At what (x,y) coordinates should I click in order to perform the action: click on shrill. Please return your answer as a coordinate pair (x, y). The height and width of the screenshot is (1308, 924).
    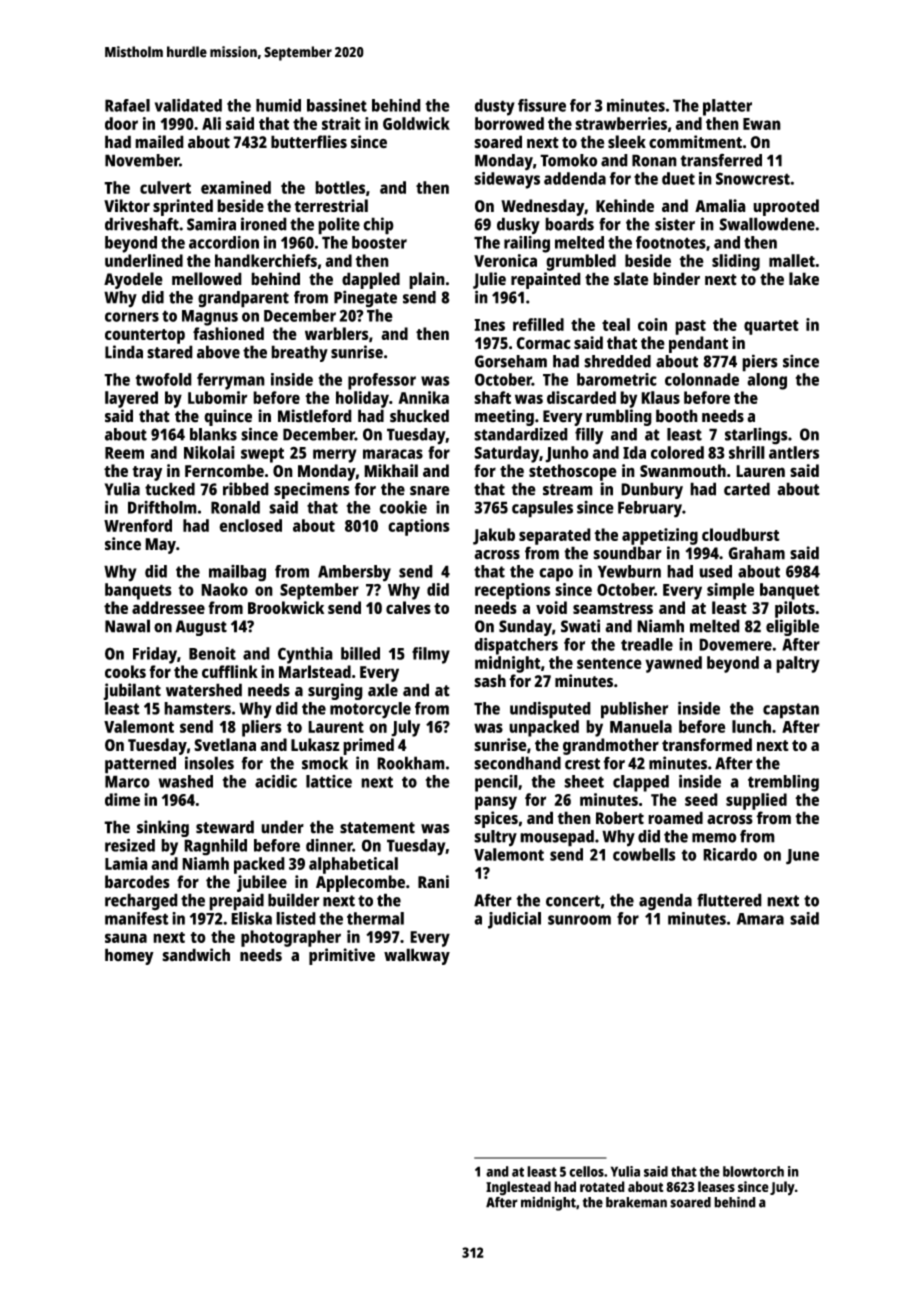
    Looking at the image, I should click on (747, 452).
